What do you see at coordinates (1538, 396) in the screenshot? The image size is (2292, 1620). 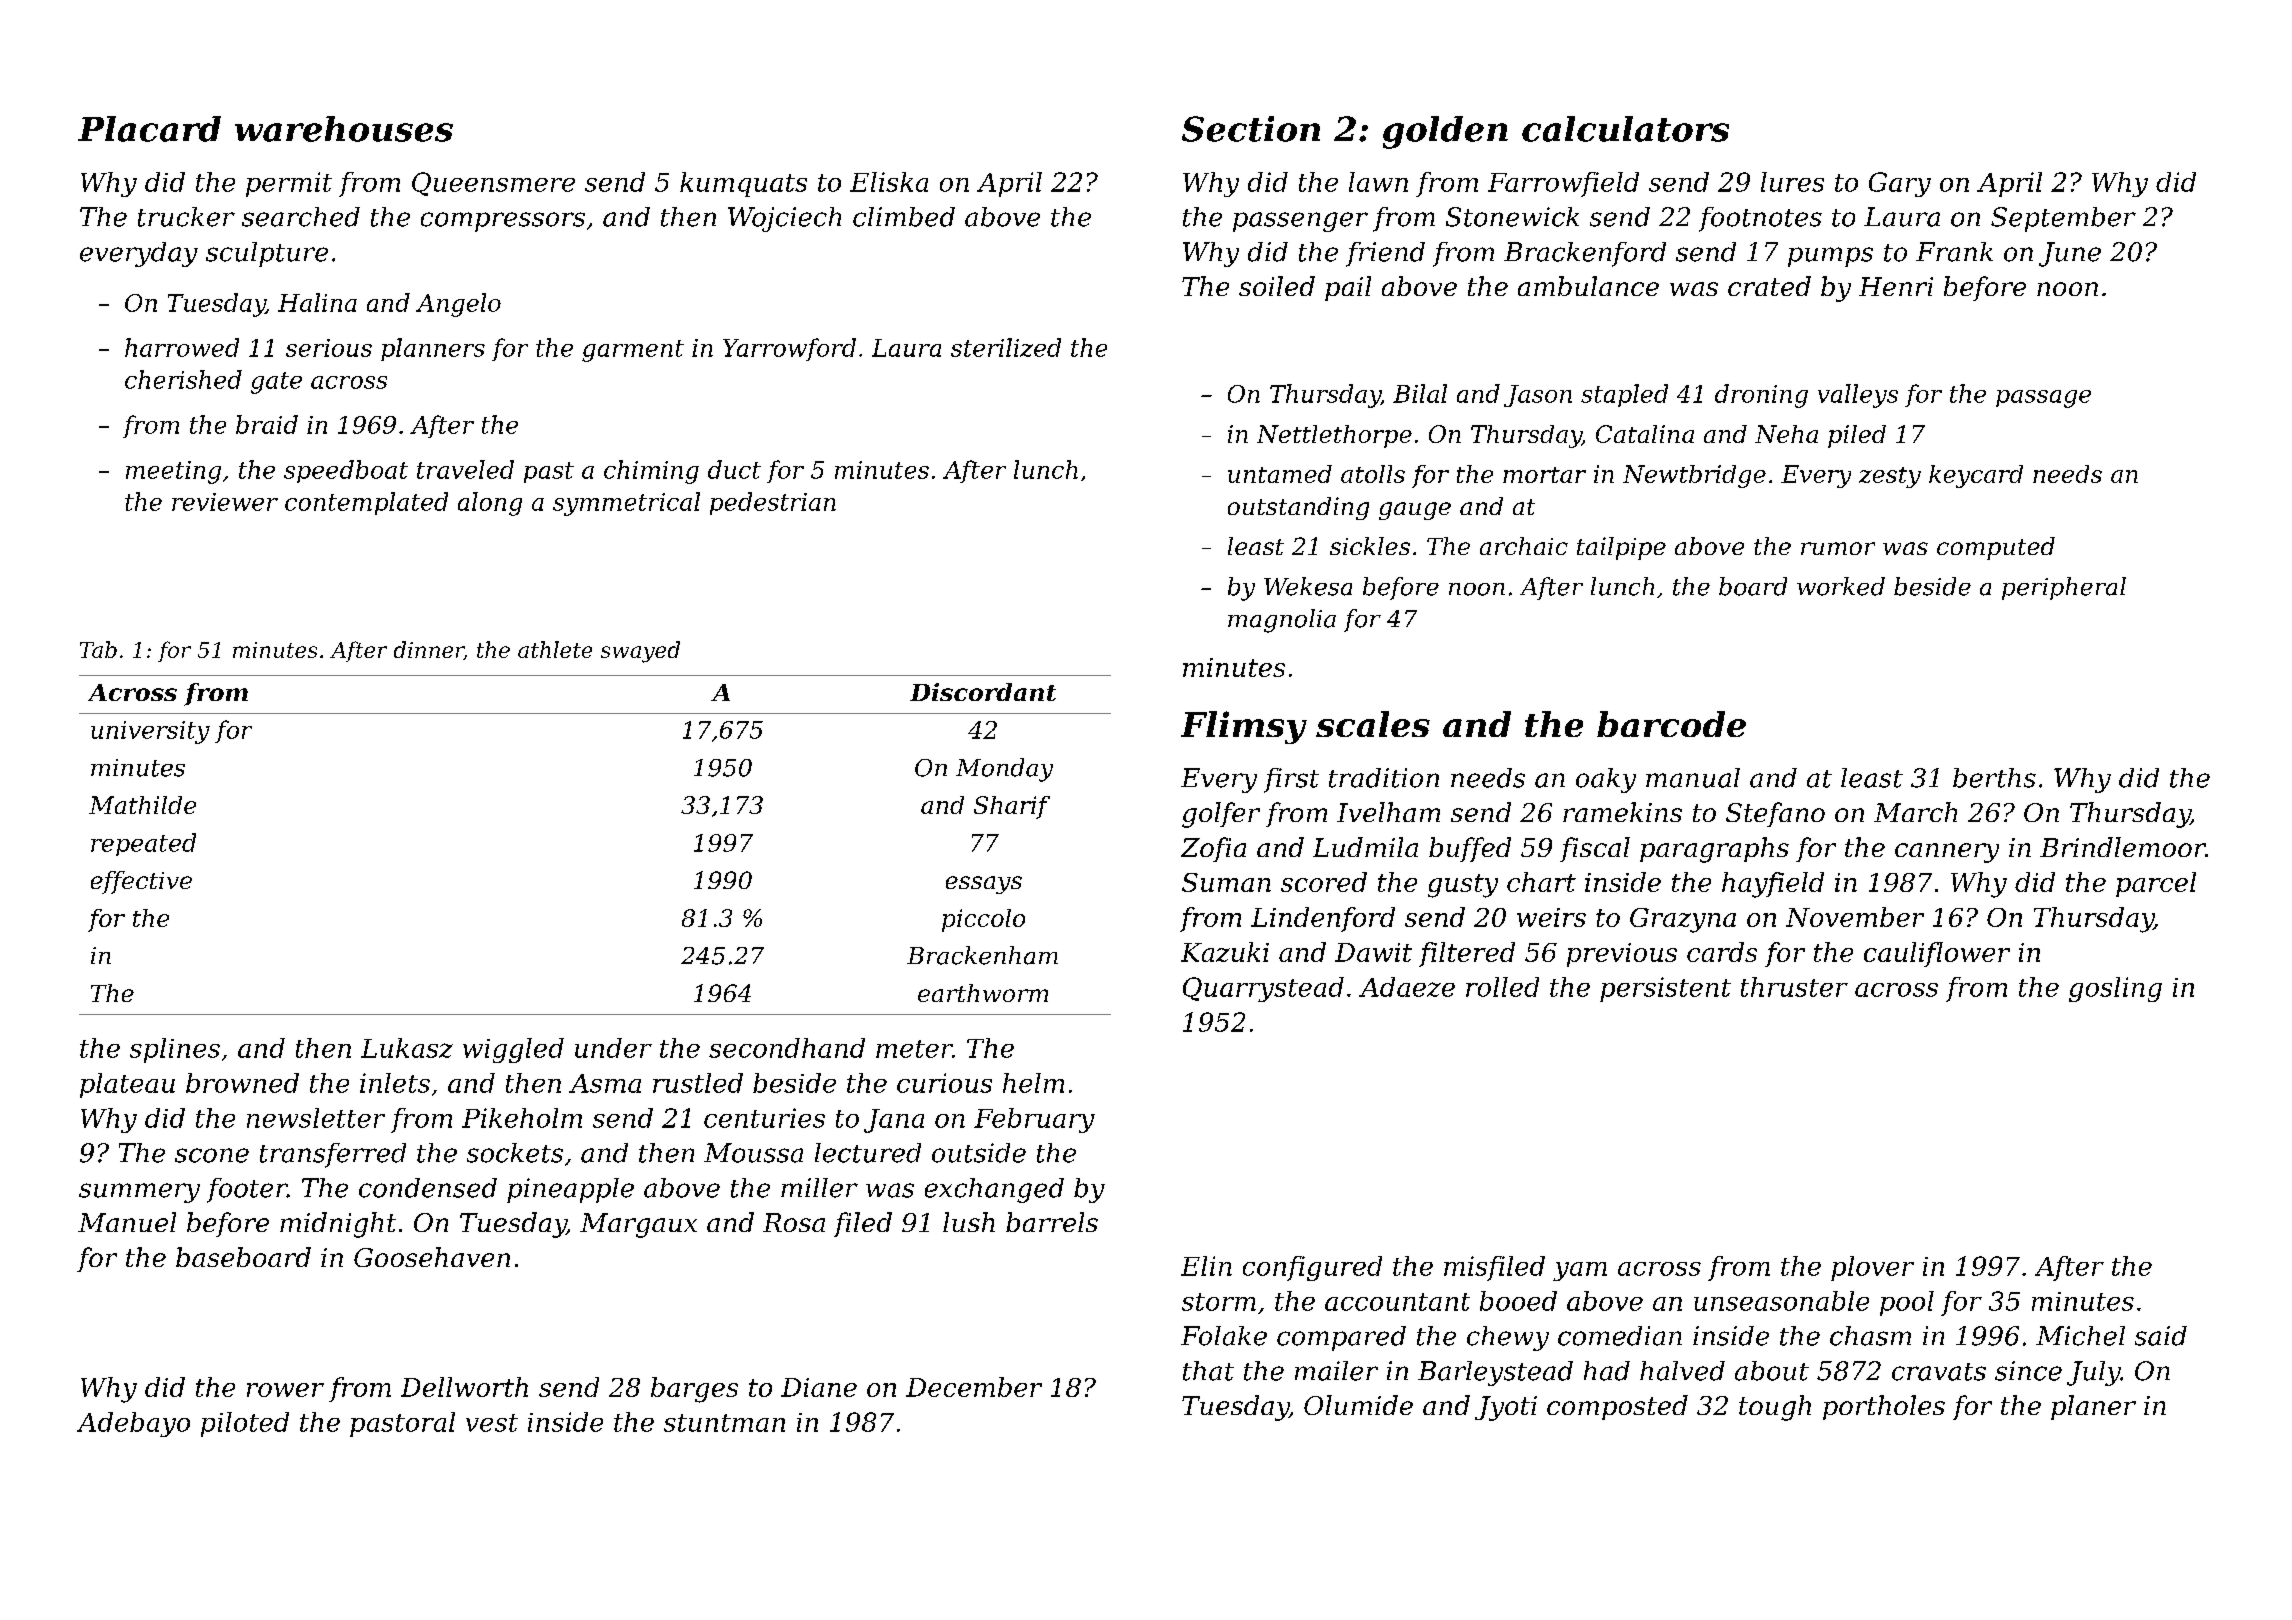 I see `Jason` at bounding box center [1538, 396].
